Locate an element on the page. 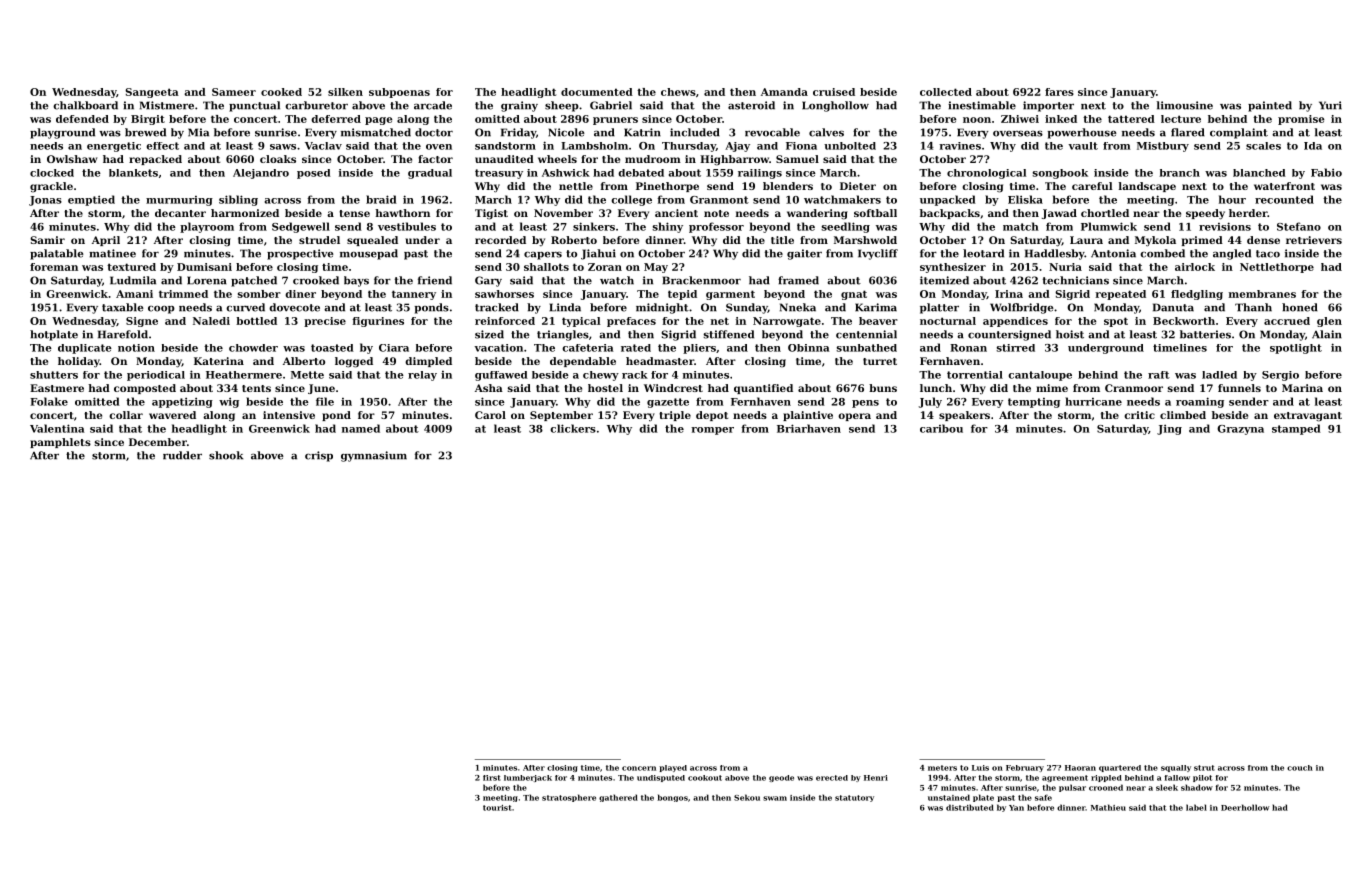 This image has height=887, width=1372. first is located at coordinates (492, 778).
